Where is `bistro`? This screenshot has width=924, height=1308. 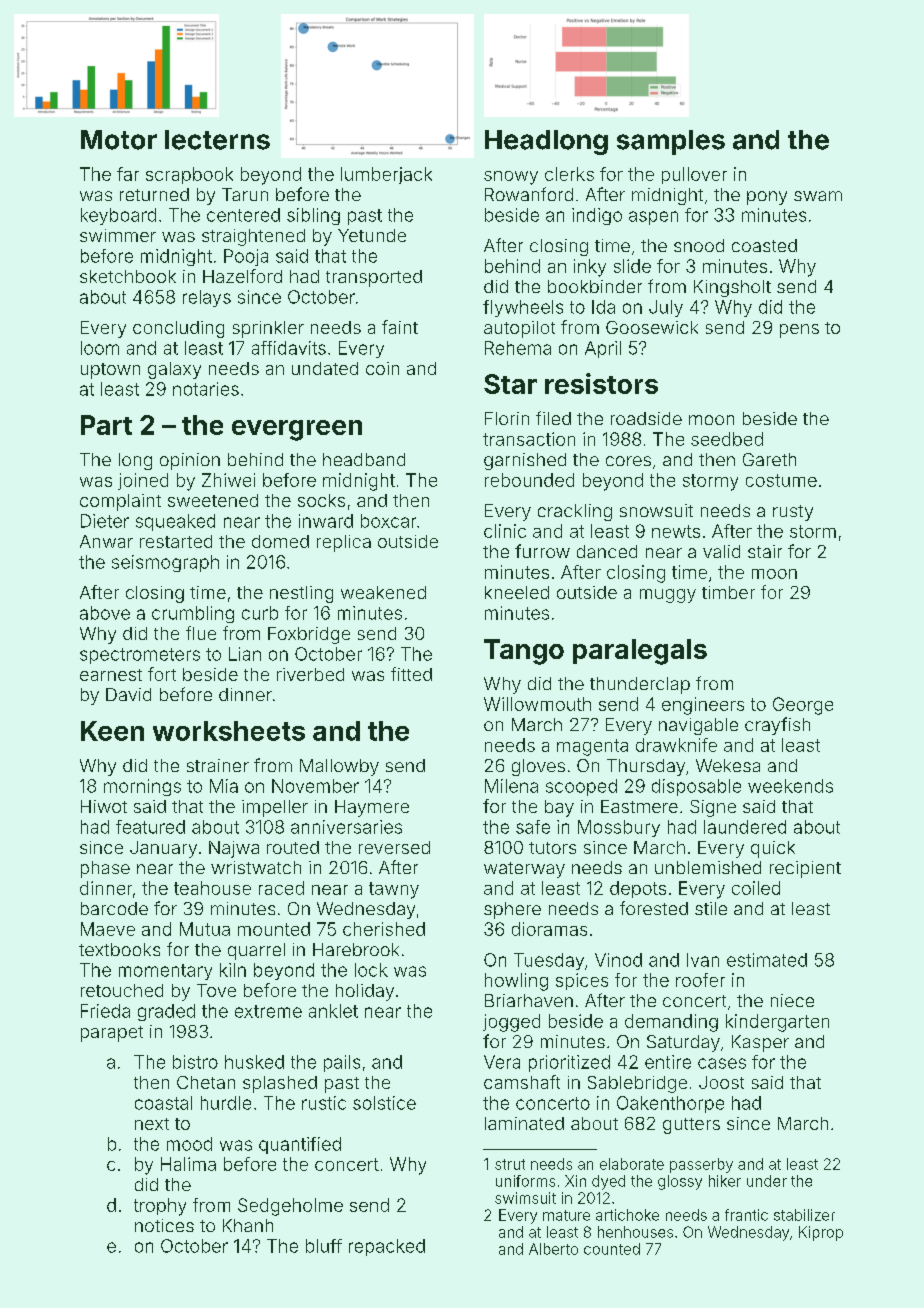 bistro is located at coordinates (195, 1062).
